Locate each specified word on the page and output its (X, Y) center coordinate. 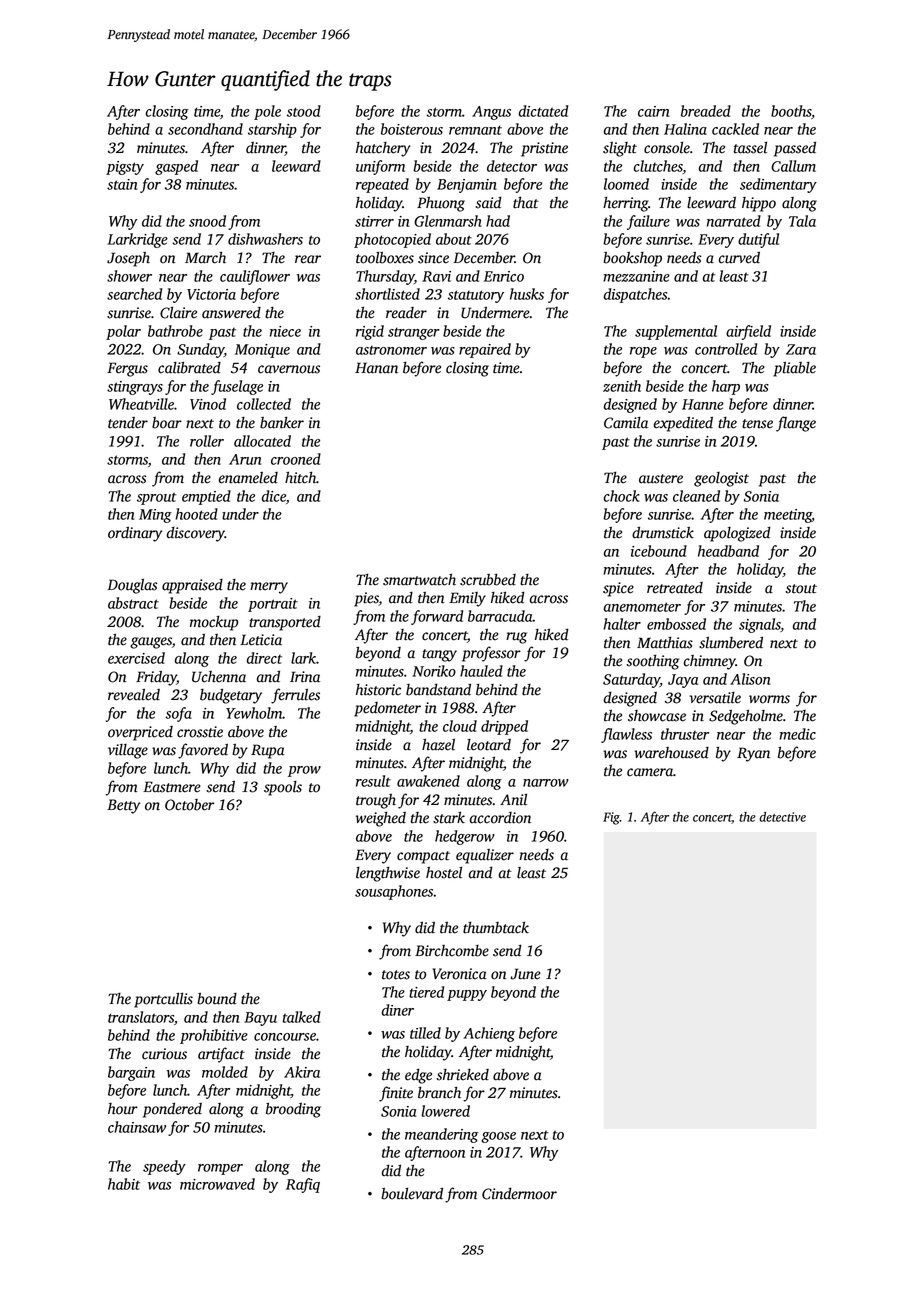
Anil (513, 800)
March (205, 258)
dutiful (758, 240)
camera (650, 772)
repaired (485, 350)
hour (123, 1109)
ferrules (295, 696)
